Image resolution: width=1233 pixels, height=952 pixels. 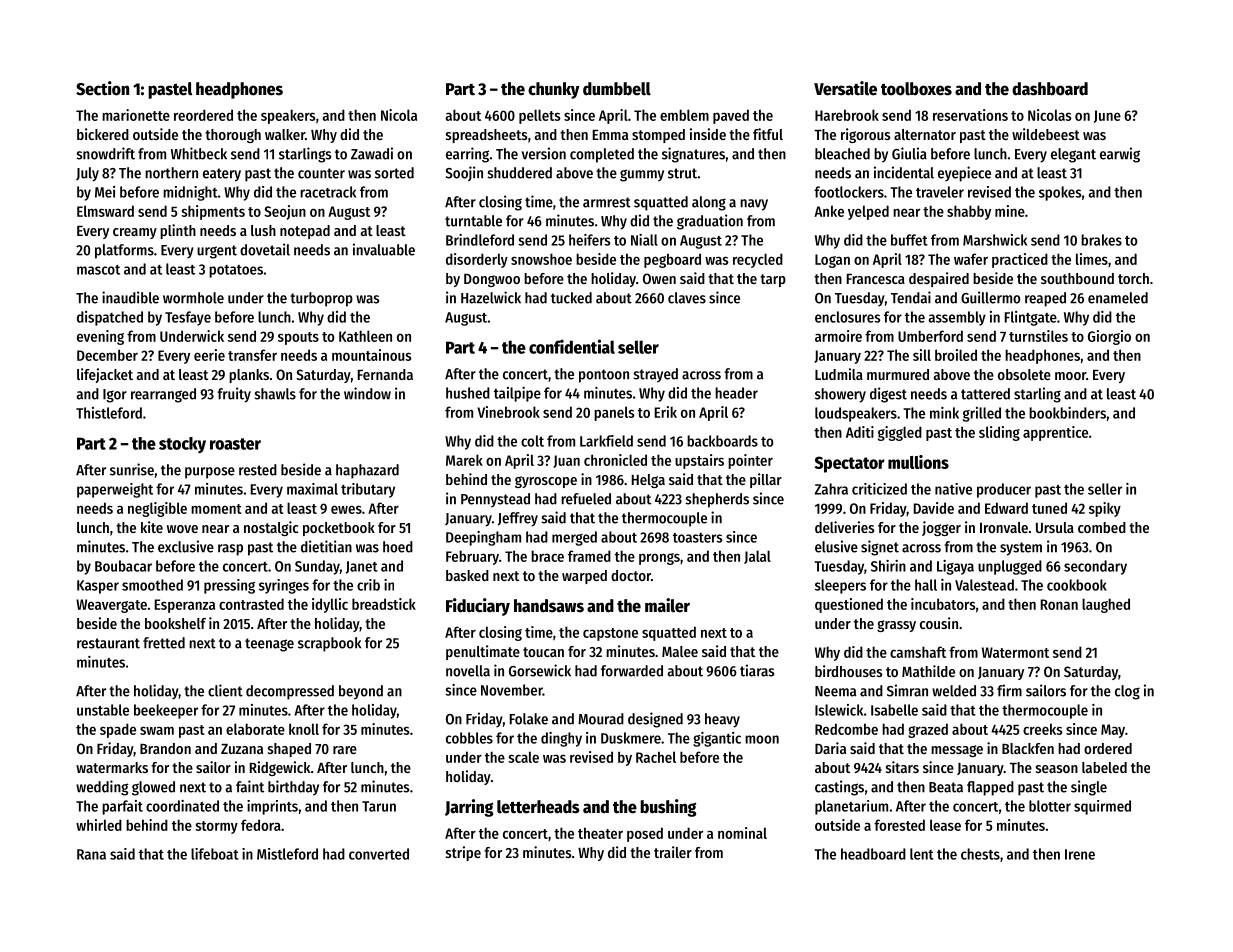 What do you see at coordinates (519, 173) in the document?
I see `shuddered` at bounding box center [519, 173].
